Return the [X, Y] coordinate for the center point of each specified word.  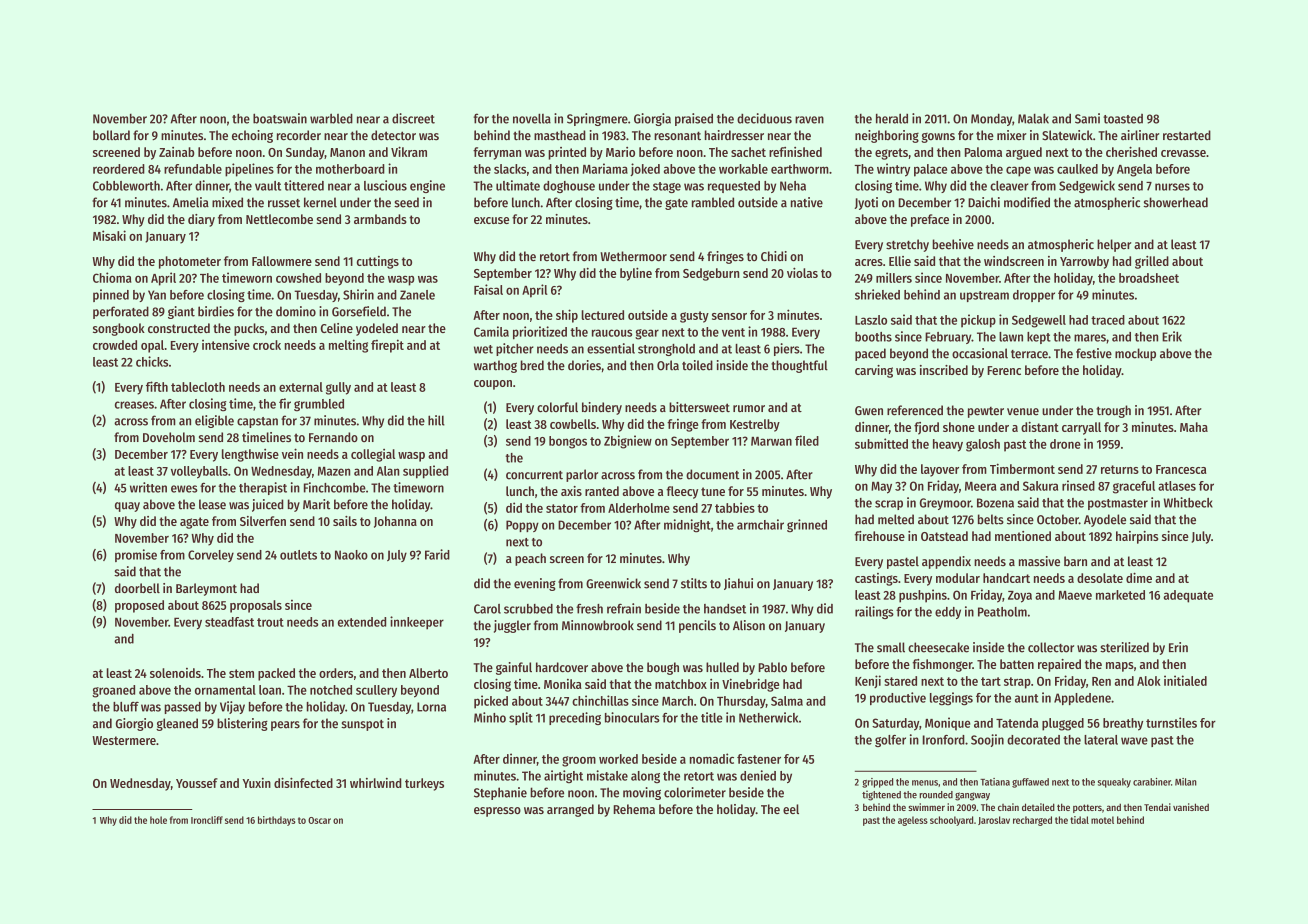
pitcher [515, 349]
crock [267, 345]
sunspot [362, 725]
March [677, 701]
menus [925, 783]
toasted [1123, 119]
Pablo [772, 667]
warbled [331, 118]
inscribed [944, 370]
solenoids [175, 673]
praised [694, 119]
